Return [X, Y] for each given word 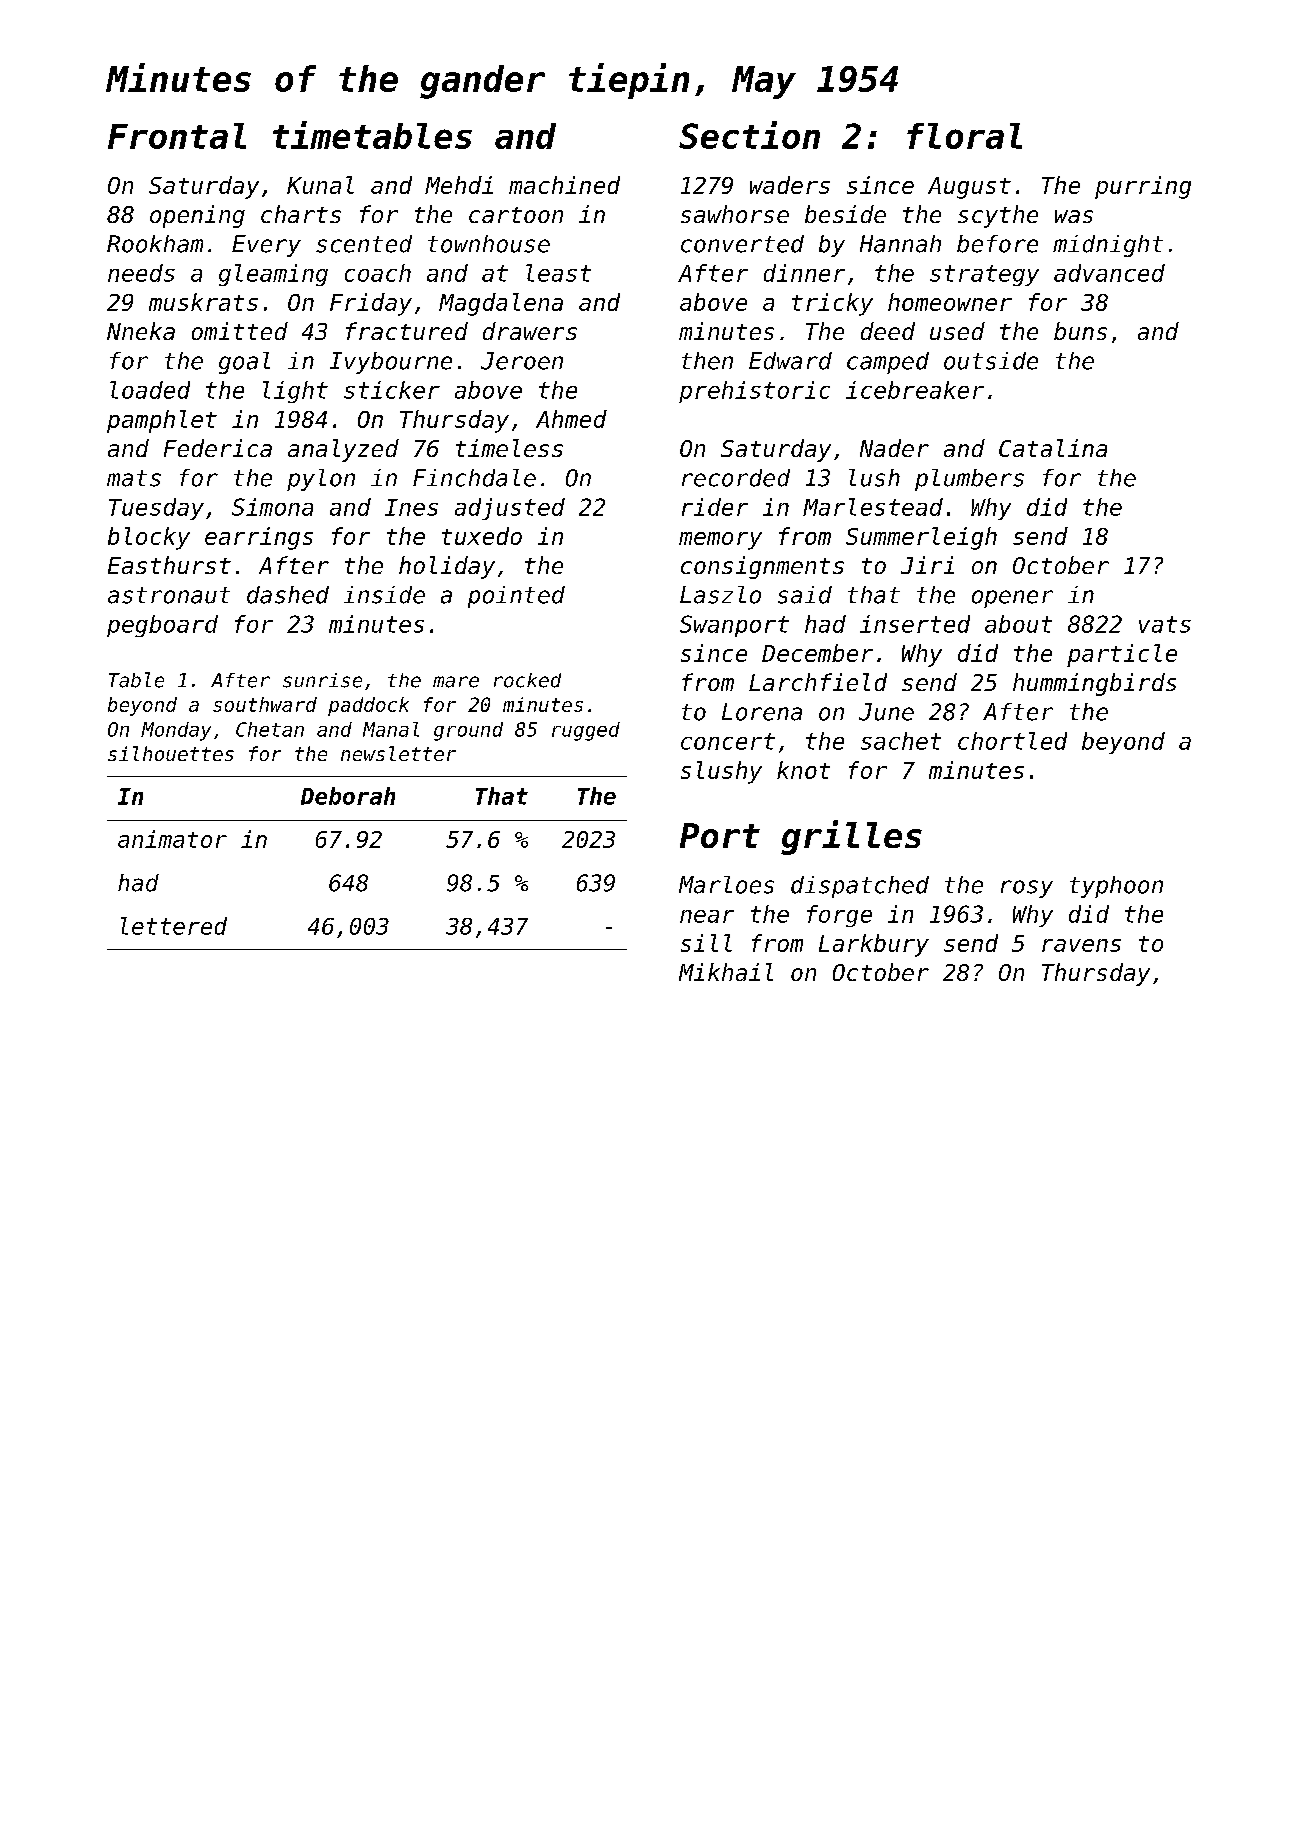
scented [364, 244]
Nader [894, 448]
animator [172, 839]
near [707, 916]
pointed [516, 597]
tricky [832, 304]
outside [991, 361]
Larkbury [874, 945]
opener [1012, 599]
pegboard [162, 626]
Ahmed [571, 419]
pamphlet [162, 421]
